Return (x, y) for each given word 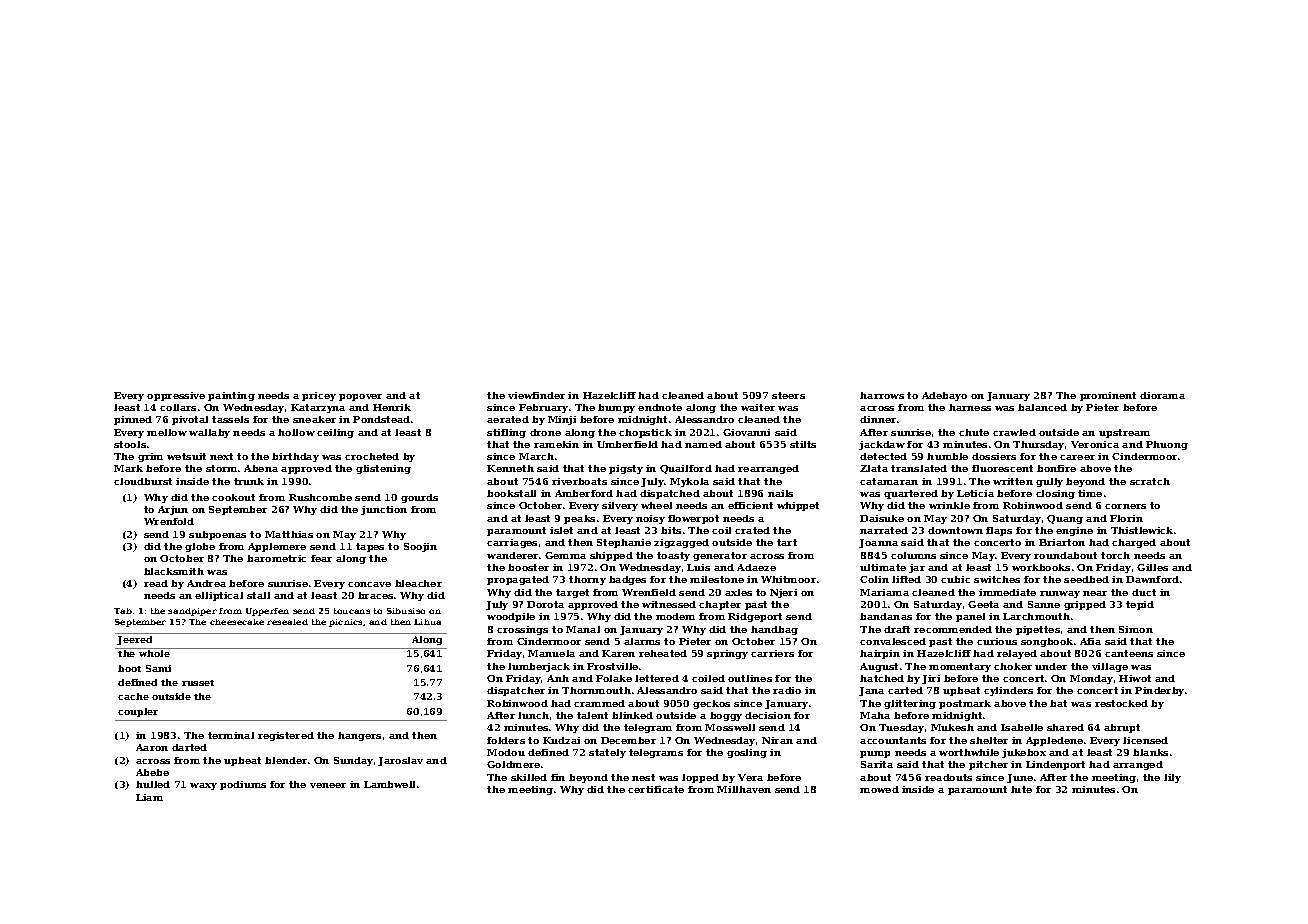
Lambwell (389, 784)
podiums (243, 785)
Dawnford (1152, 579)
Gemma (565, 555)
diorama (1162, 395)
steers (788, 395)
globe (200, 547)
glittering (910, 704)
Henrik (392, 407)
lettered (657, 678)
